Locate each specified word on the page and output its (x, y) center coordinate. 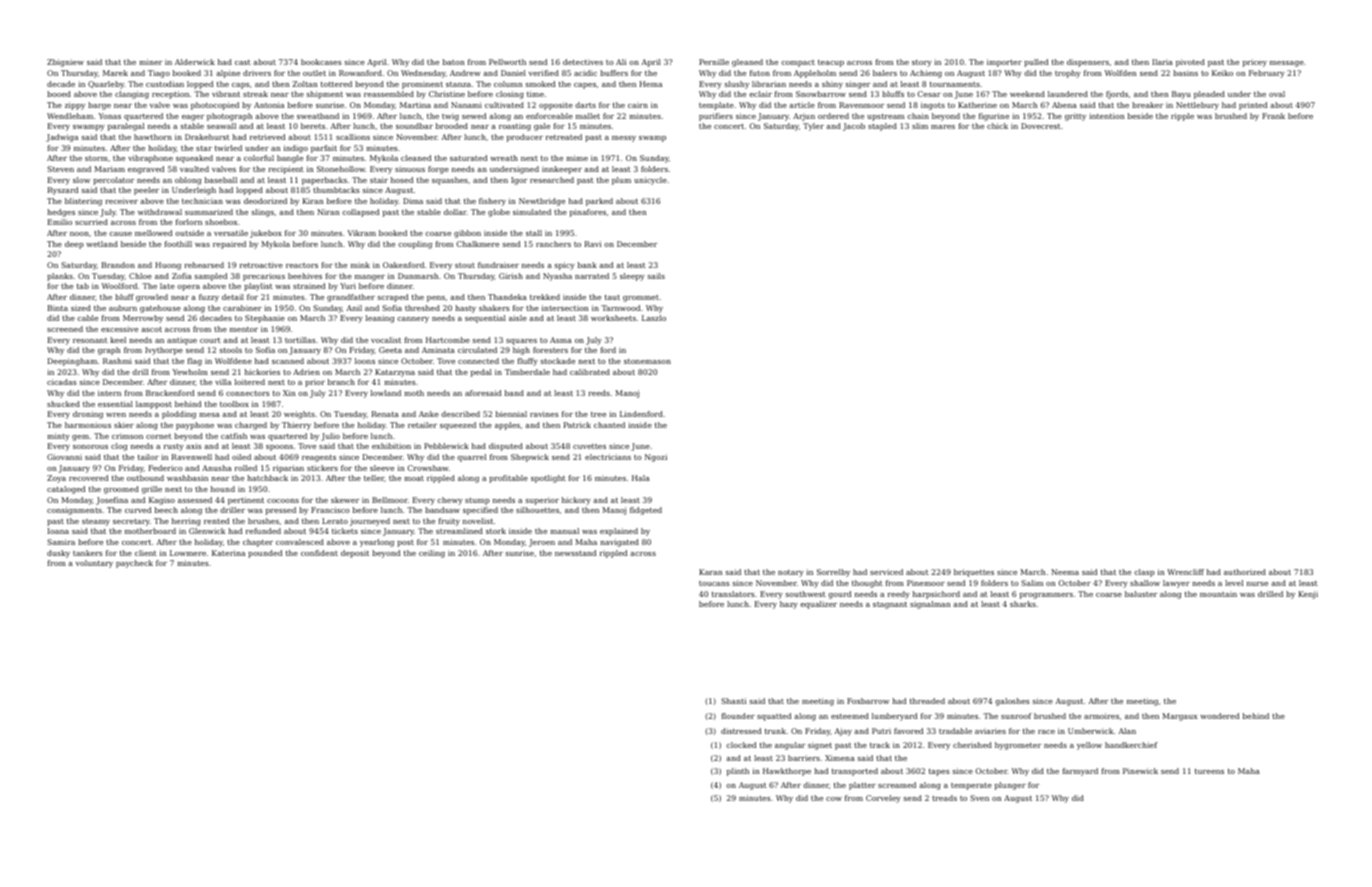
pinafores (588, 213)
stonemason (647, 361)
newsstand (575, 553)
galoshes (1012, 702)
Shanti (733, 701)
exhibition (391, 446)
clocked (741, 745)
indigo (296, 149)
